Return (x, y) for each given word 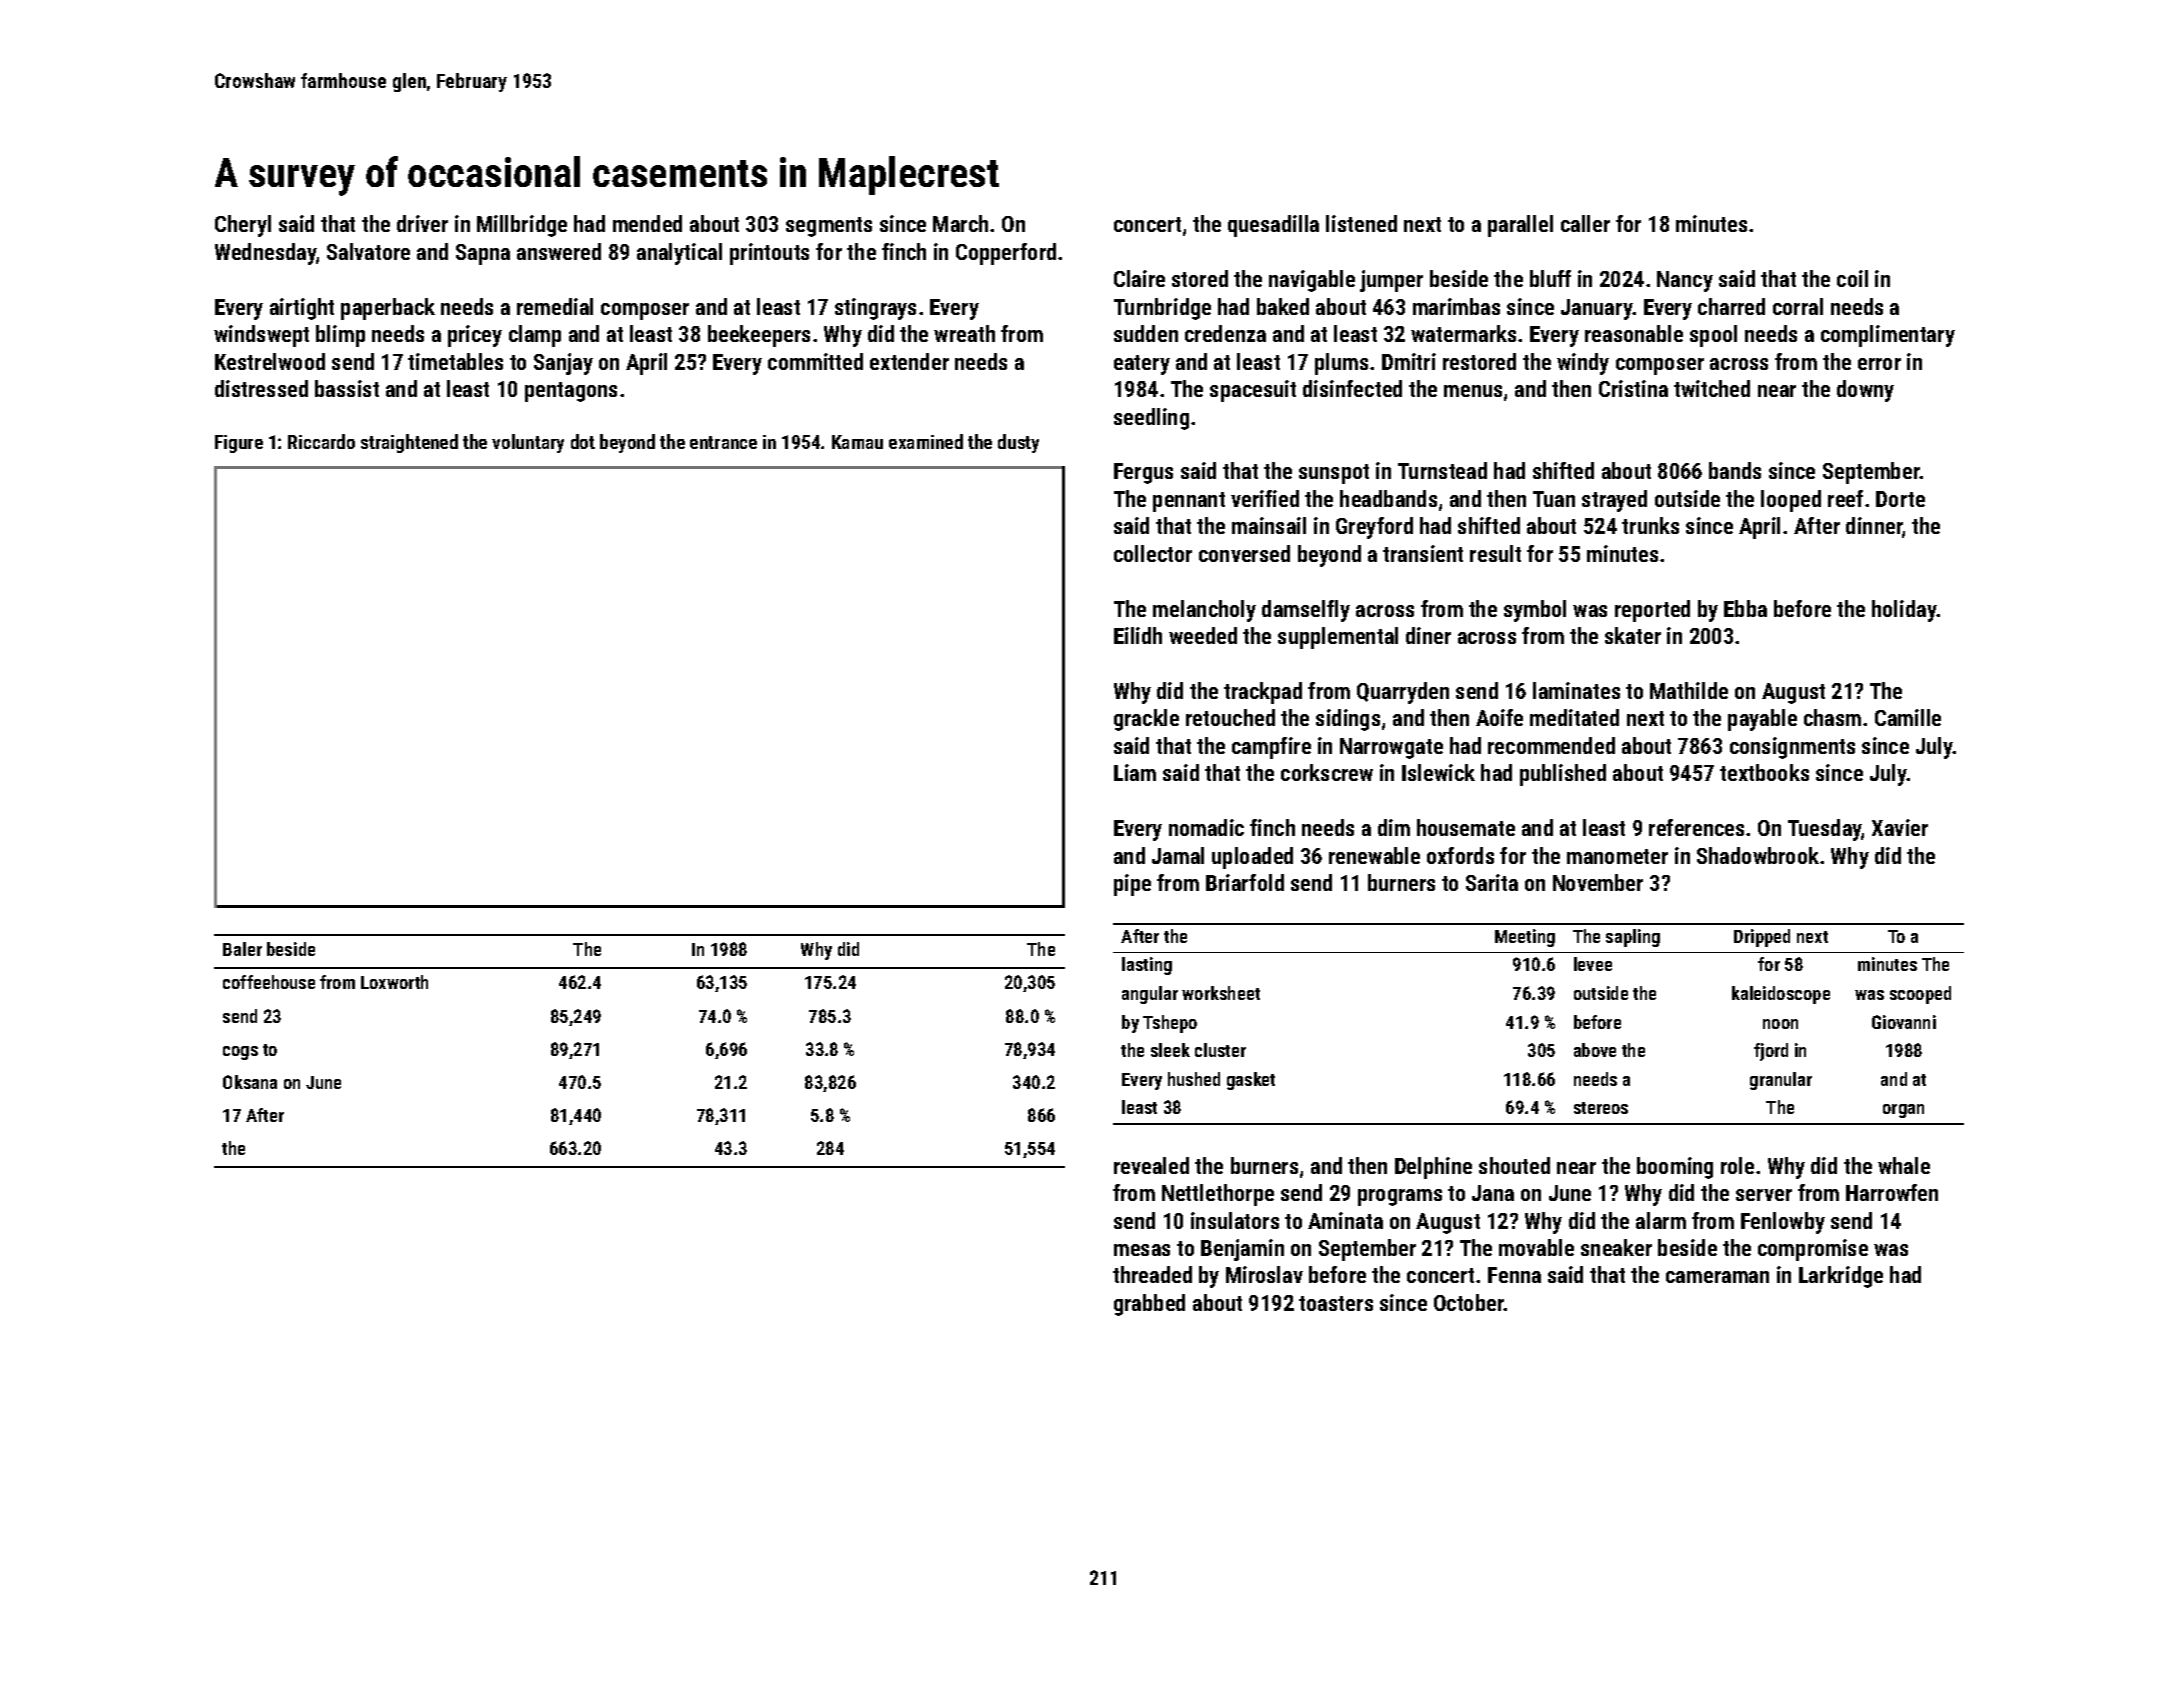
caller (1585, 223)
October (1469, 1302)
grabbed (1149, 1305)
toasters (1336, 1303)
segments (829, 227)
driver (422, 223)
